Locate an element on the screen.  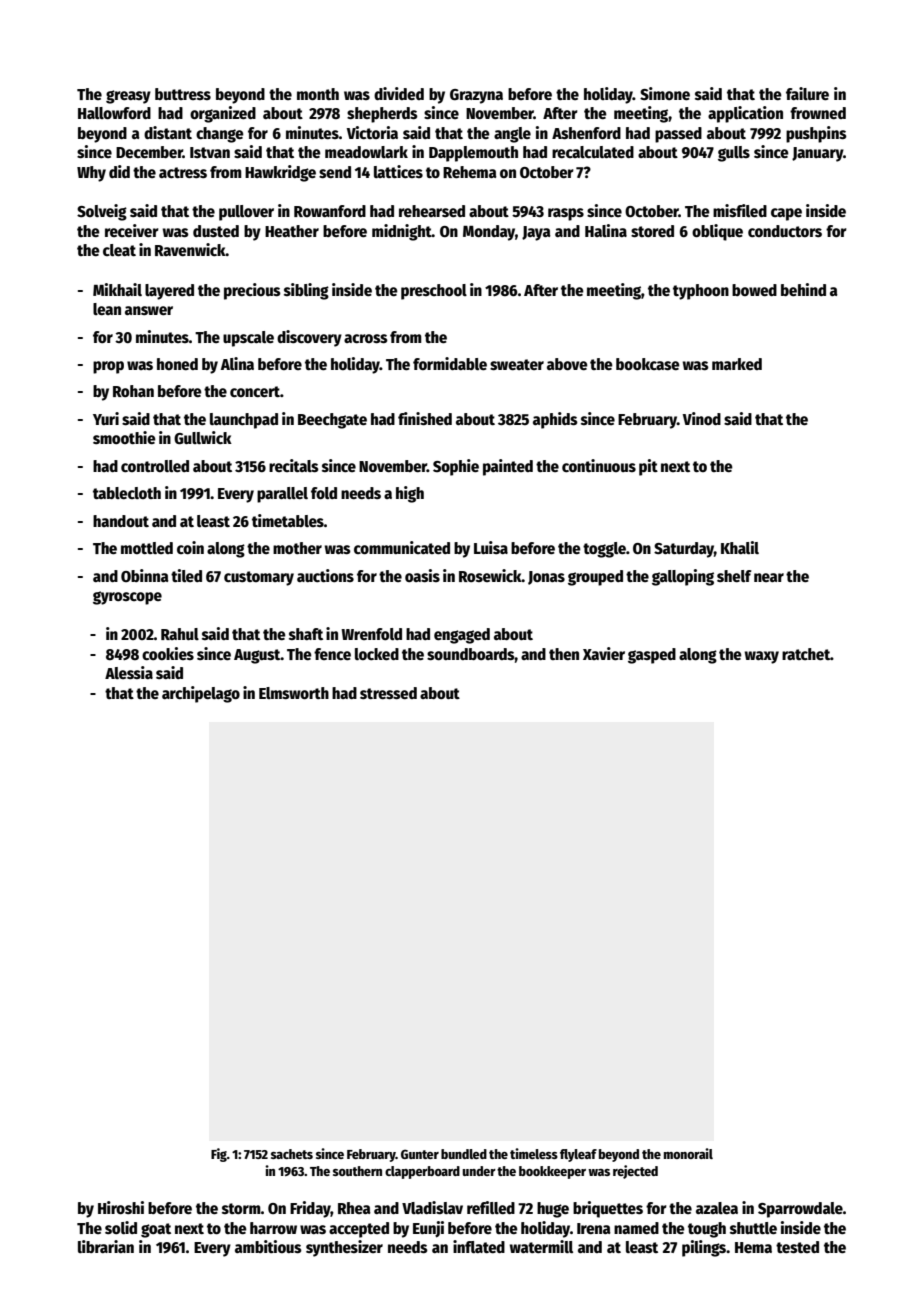
buttress is located at coordinates (183, 94).
